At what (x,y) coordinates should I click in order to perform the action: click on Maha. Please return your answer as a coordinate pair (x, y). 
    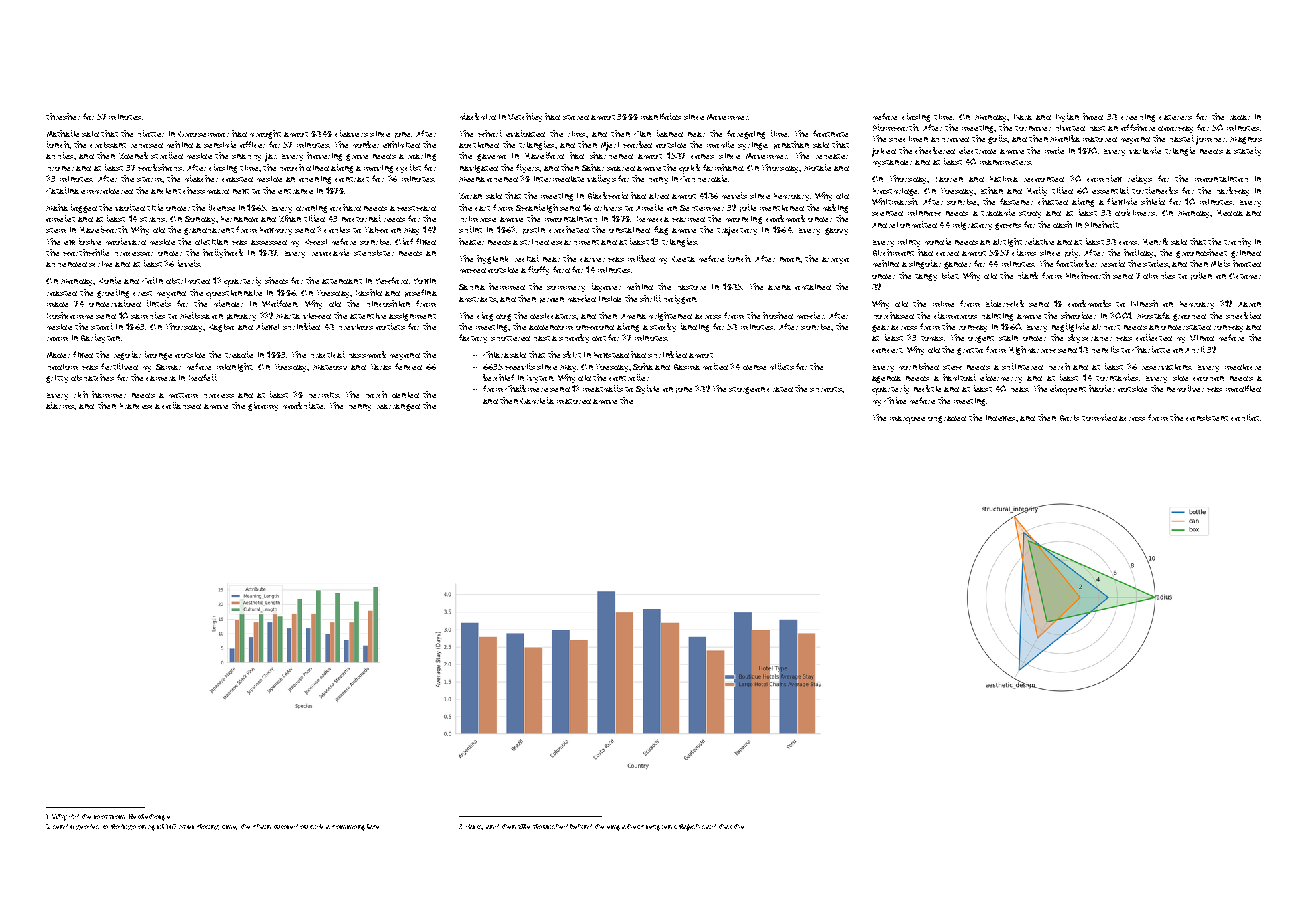
    Looking at the image, I should click on (57, 207).
